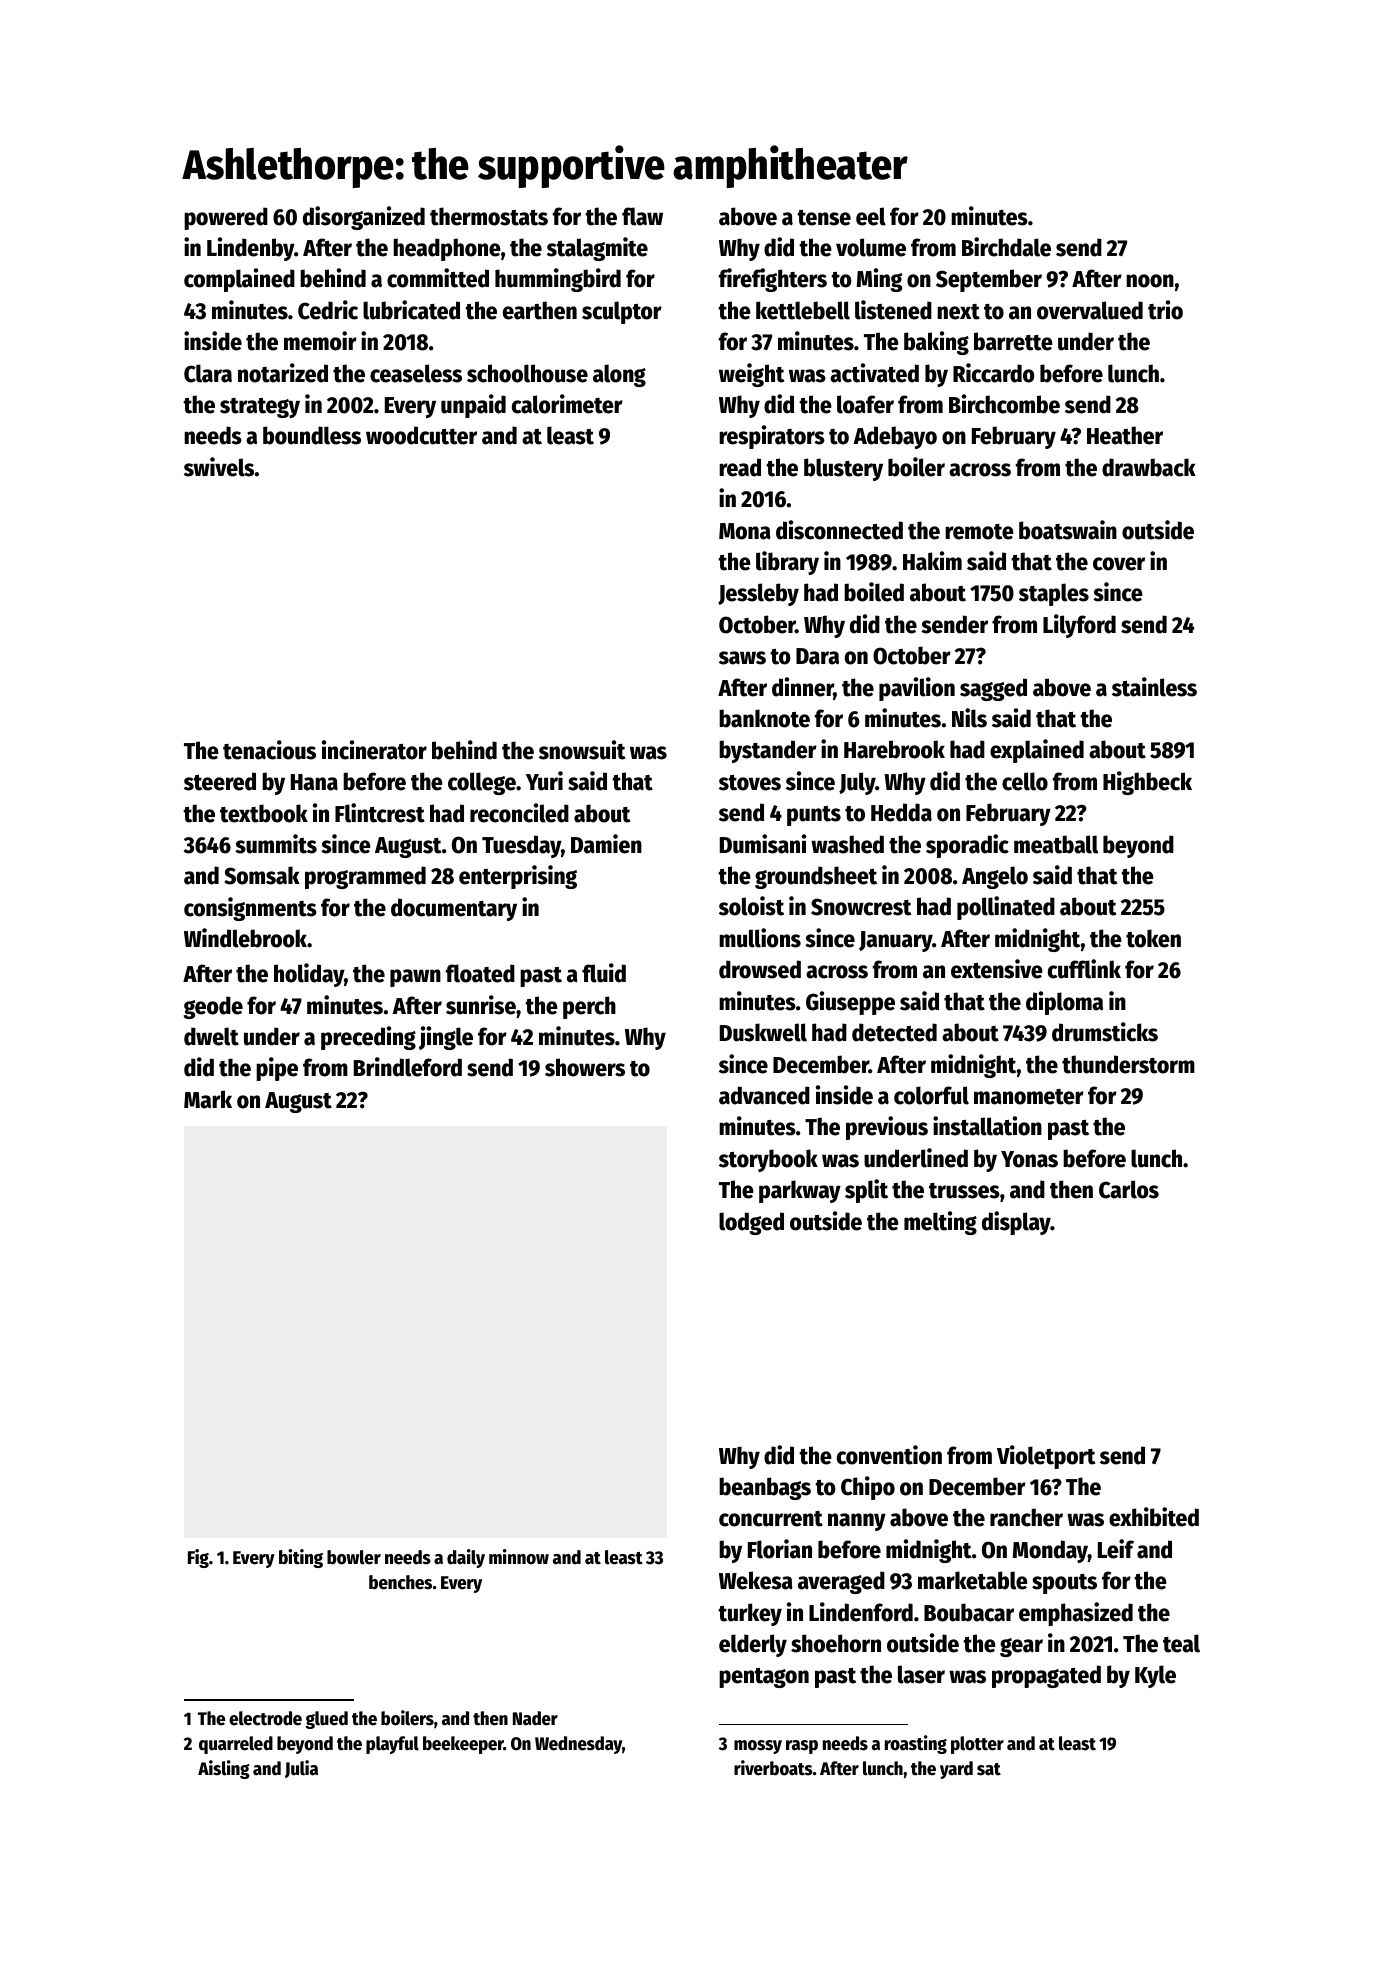  What do you see at coordinates (374, 750) in the document?
I see `incinerator` at bounding box center [374, 750].
